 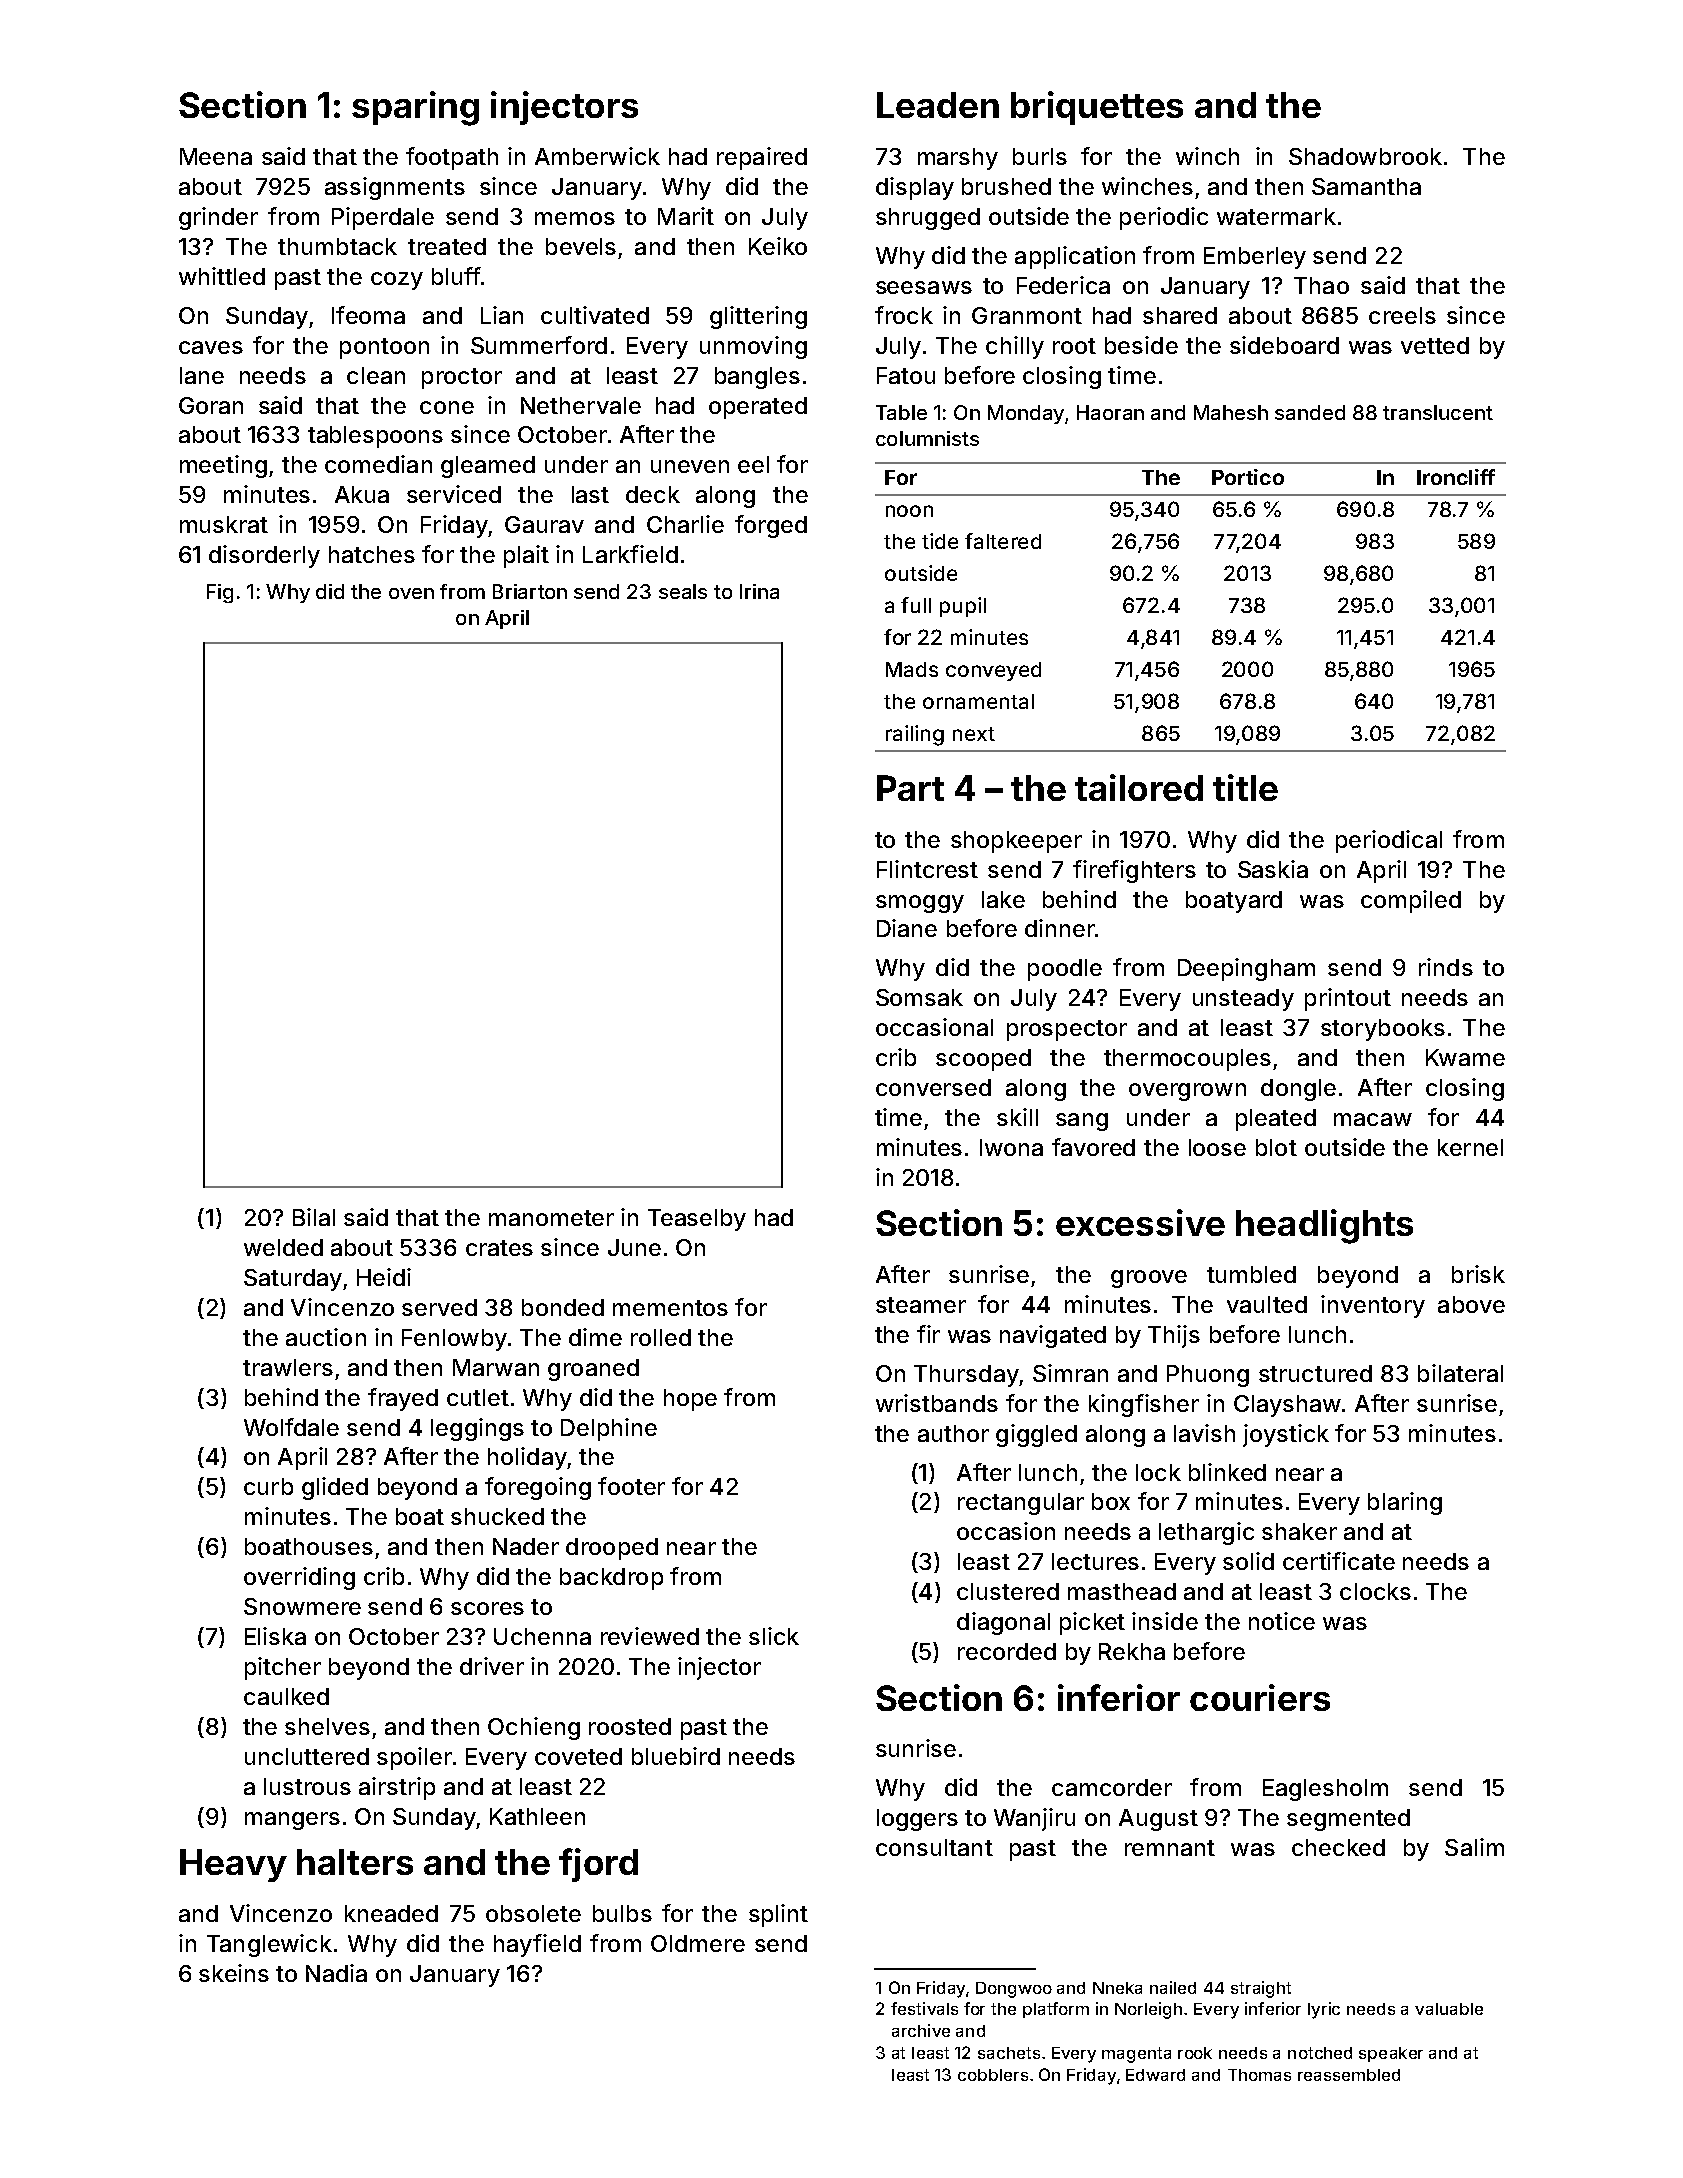 What do you see at coordinates (477, 1429) in the document?
I see `leggings` at bounding box center [477, 1429].
